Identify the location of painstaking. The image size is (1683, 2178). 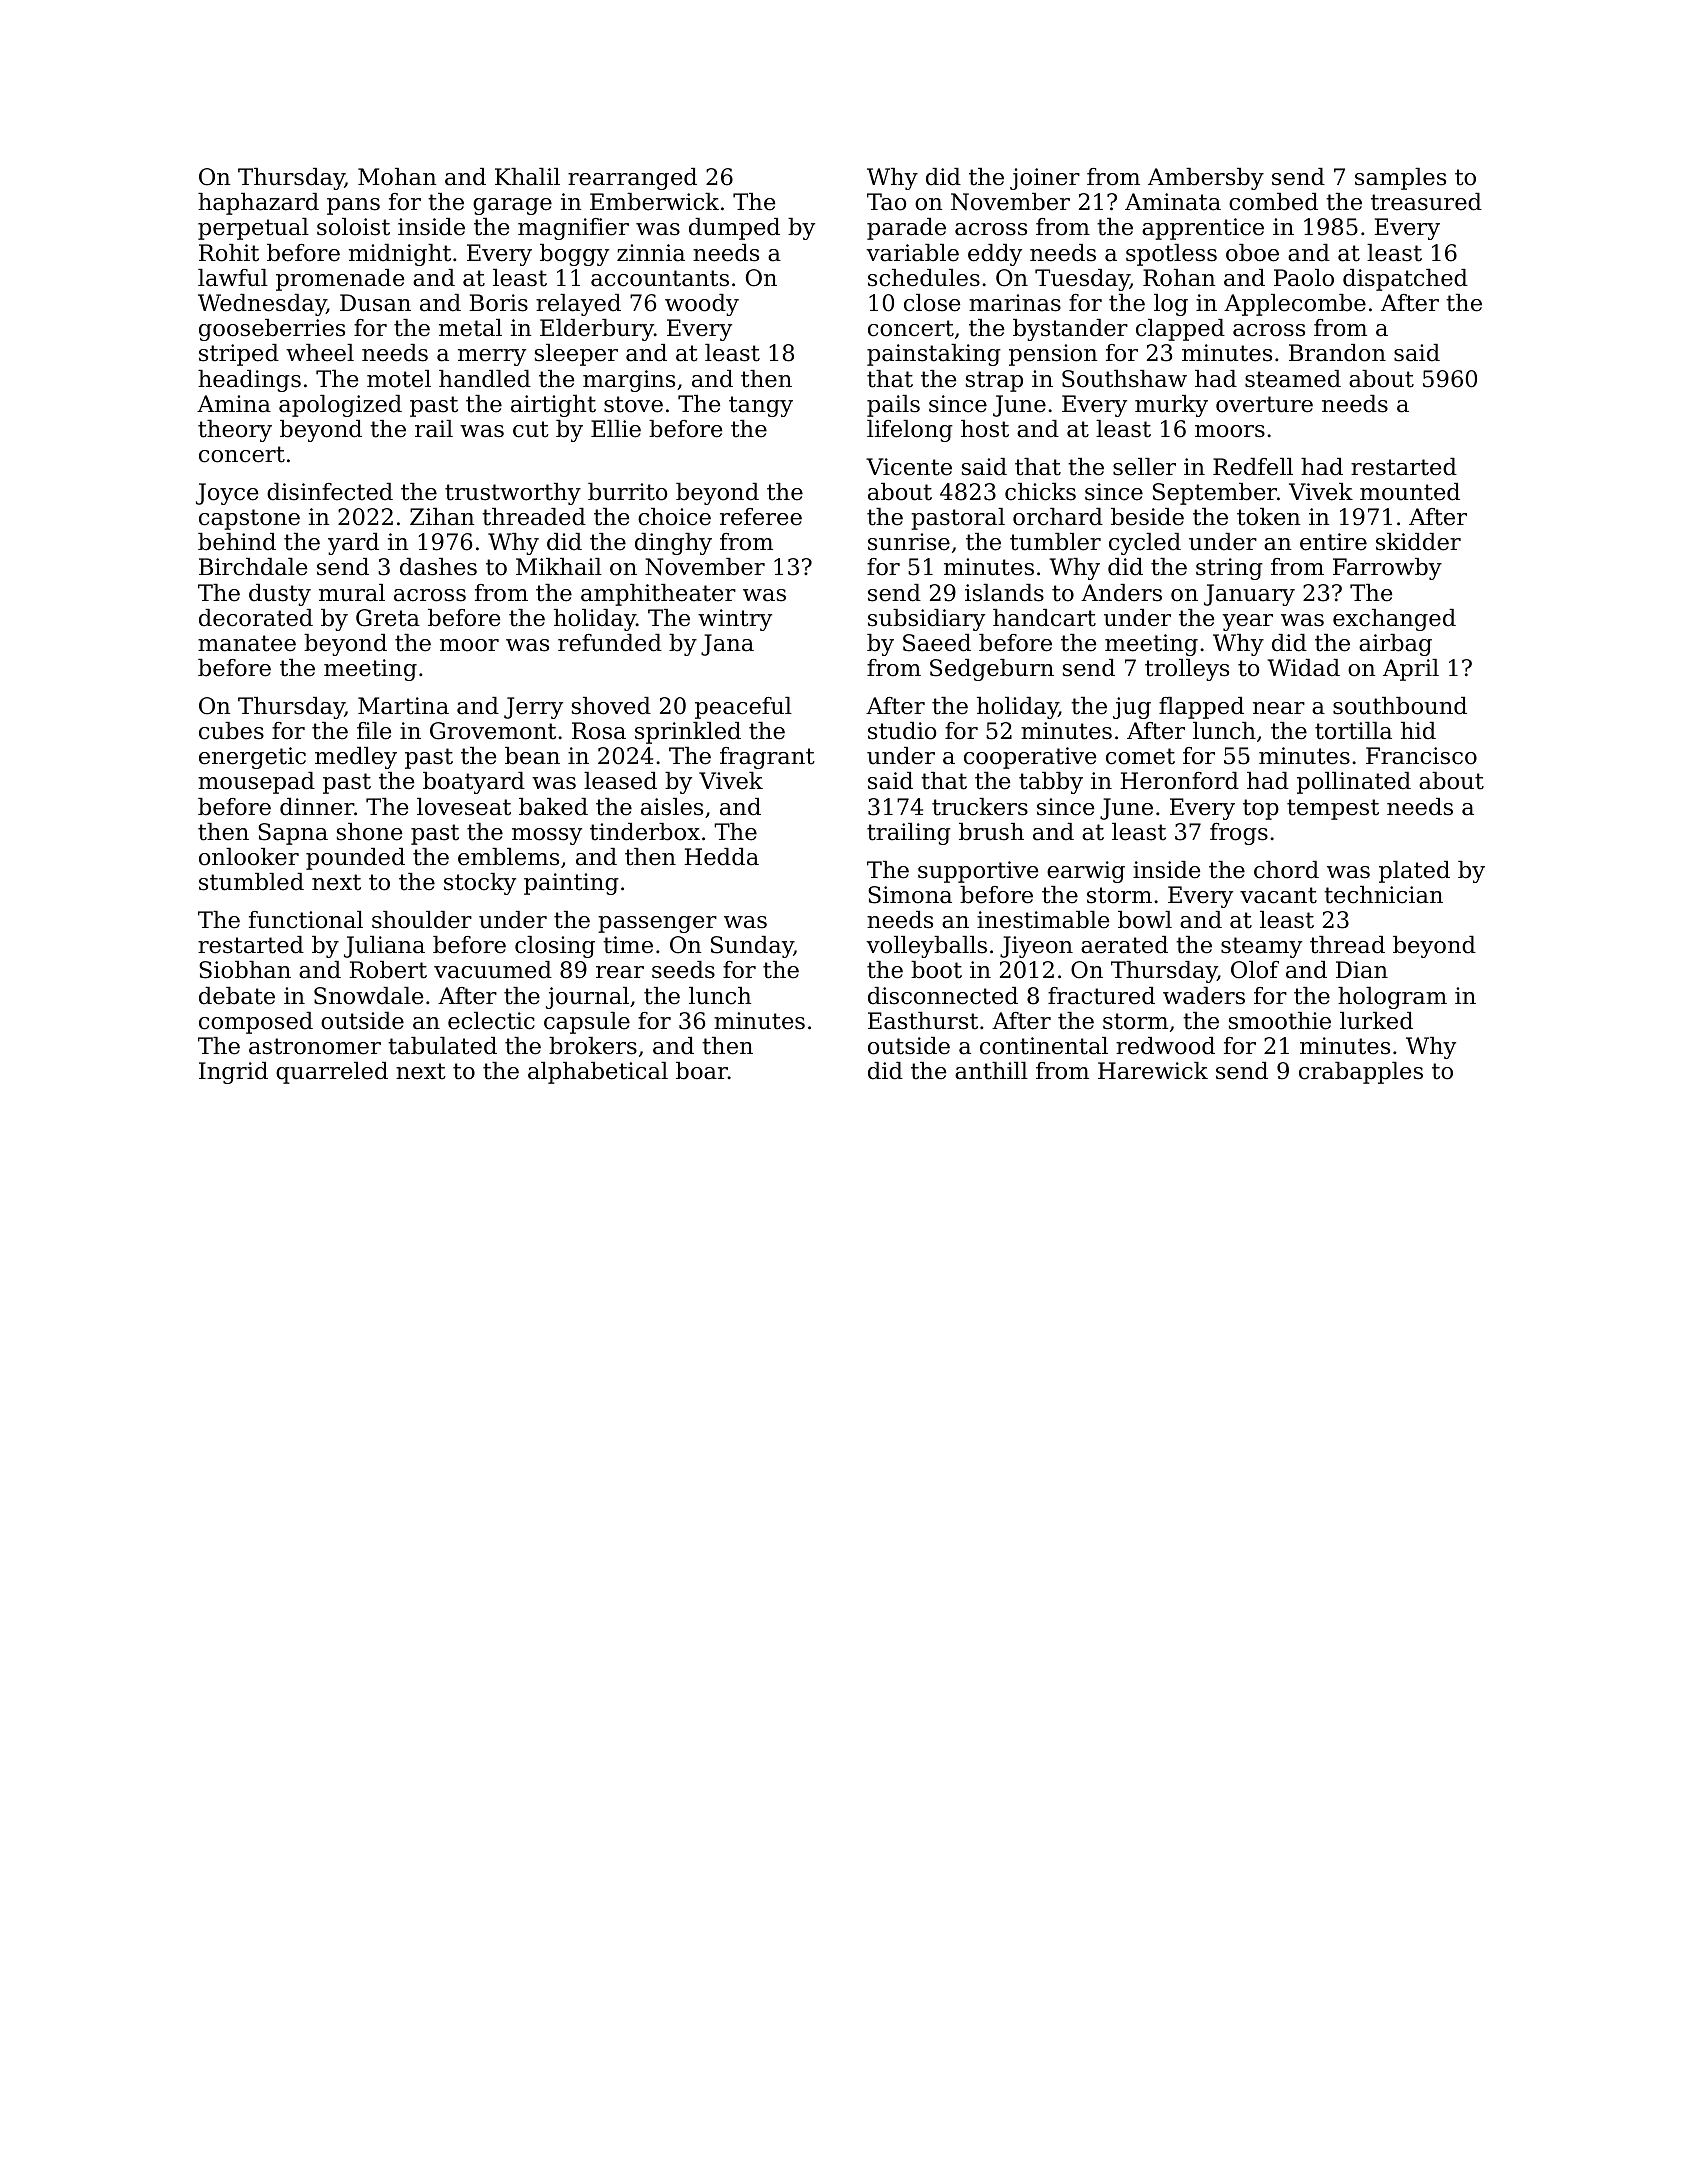
(934, 355).
